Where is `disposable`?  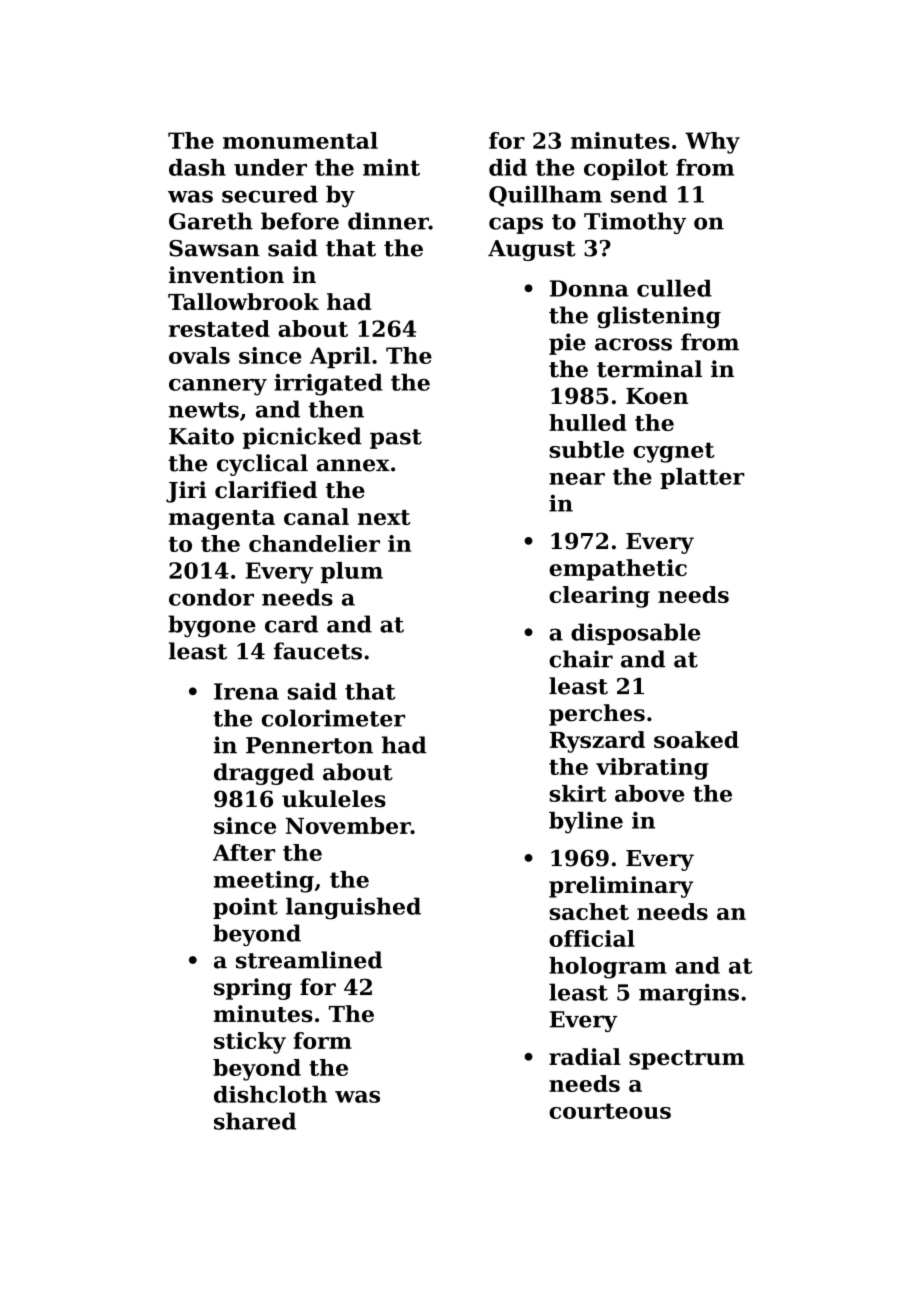 disposable is located at coordinates (635, 634).
